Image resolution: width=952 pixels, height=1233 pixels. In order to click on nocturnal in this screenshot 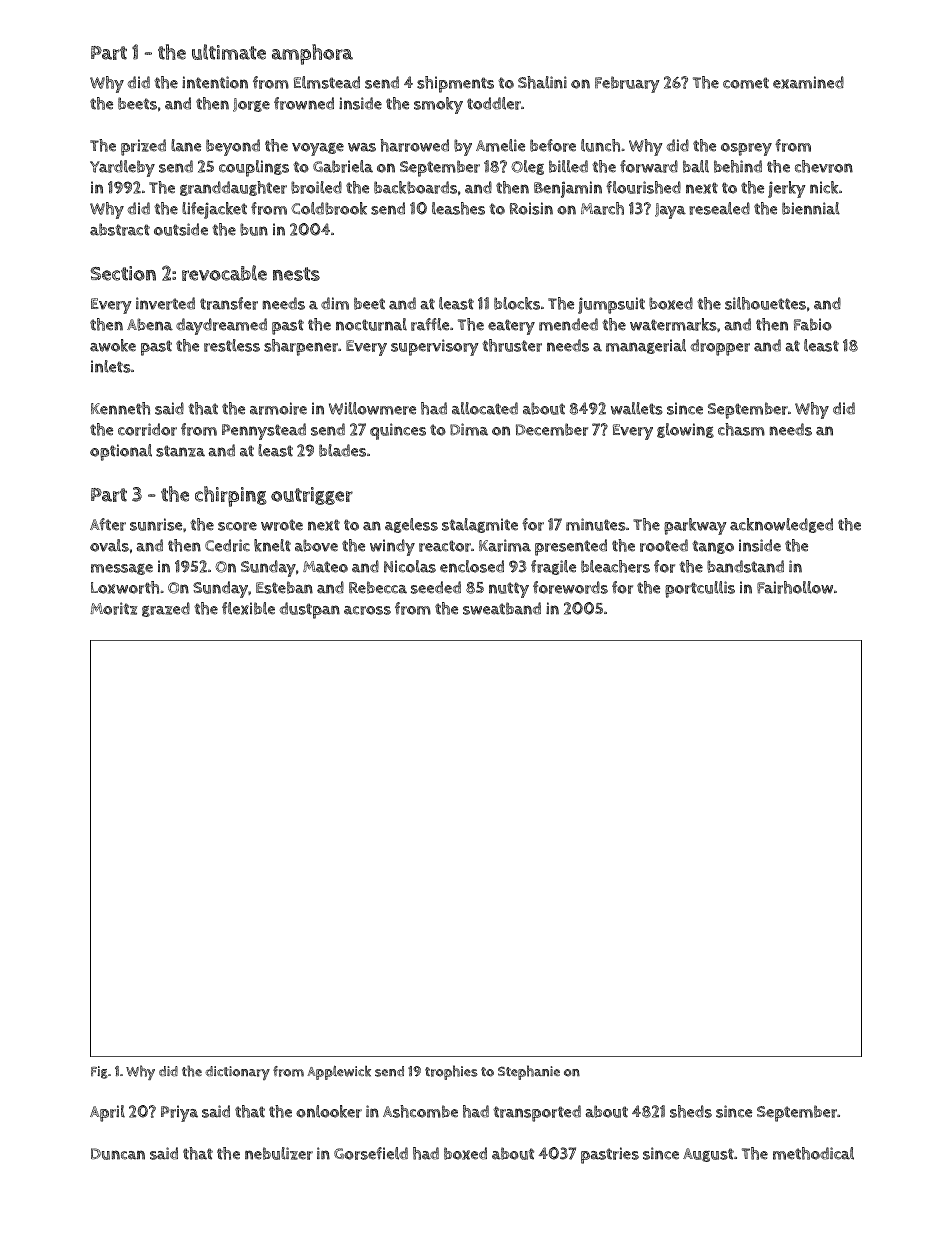, I will do `click(371, 324)`.
